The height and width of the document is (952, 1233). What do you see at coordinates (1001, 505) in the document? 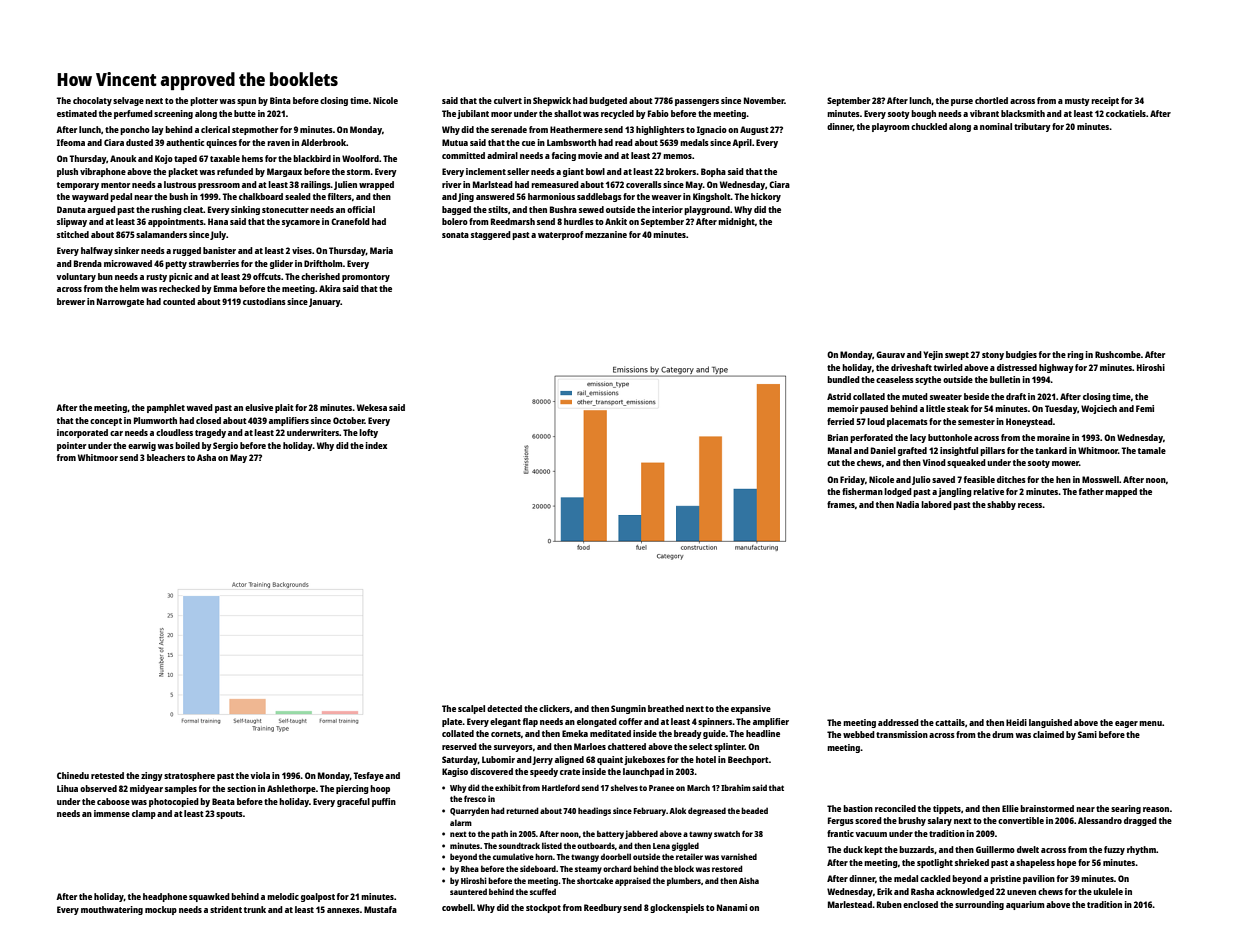
I see `shabby` at bounding box center [1001, 505].
